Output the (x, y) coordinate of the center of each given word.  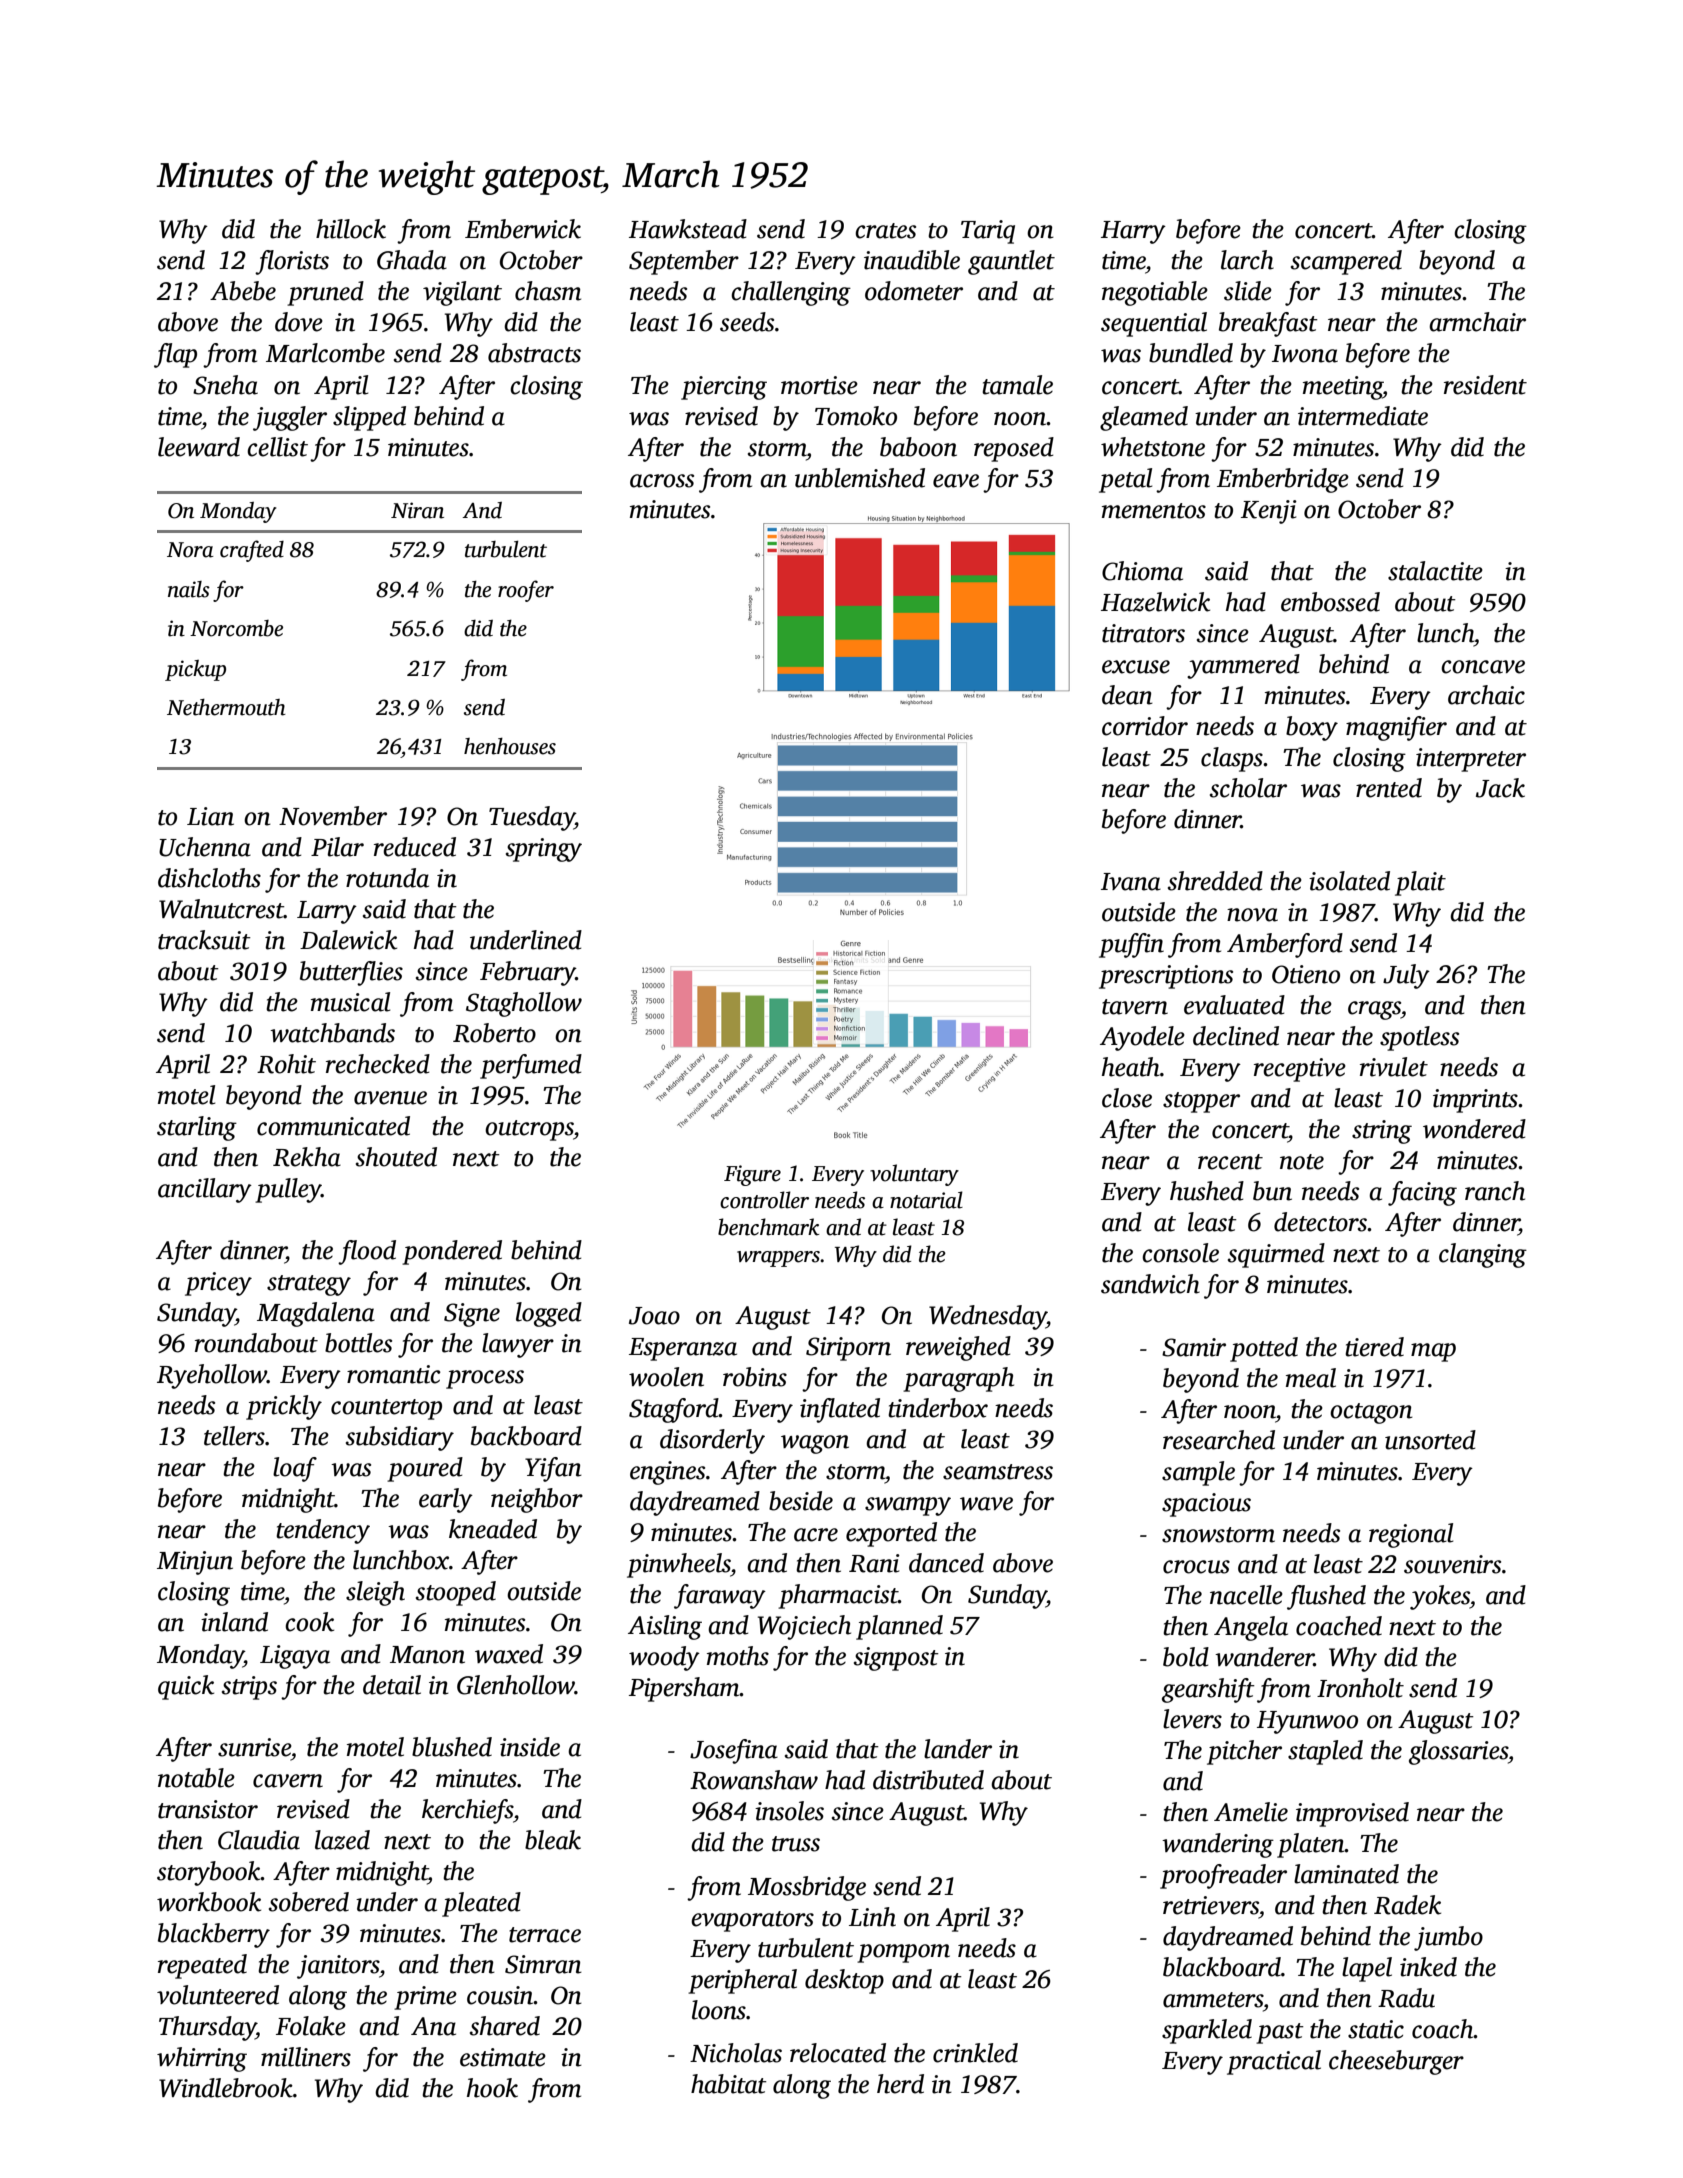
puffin (1131, 945)
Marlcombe (325, 353)
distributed (928, 1780)
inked (1428, 1967)
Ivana (1131, 882)
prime (425, 1998)
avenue (390, 1098)
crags (1374, 1010)
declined (1236, 1036)
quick (186, 1687)
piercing (724, 388)
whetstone (1153, 447)
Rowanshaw (754, 1780)
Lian (210, 816)
